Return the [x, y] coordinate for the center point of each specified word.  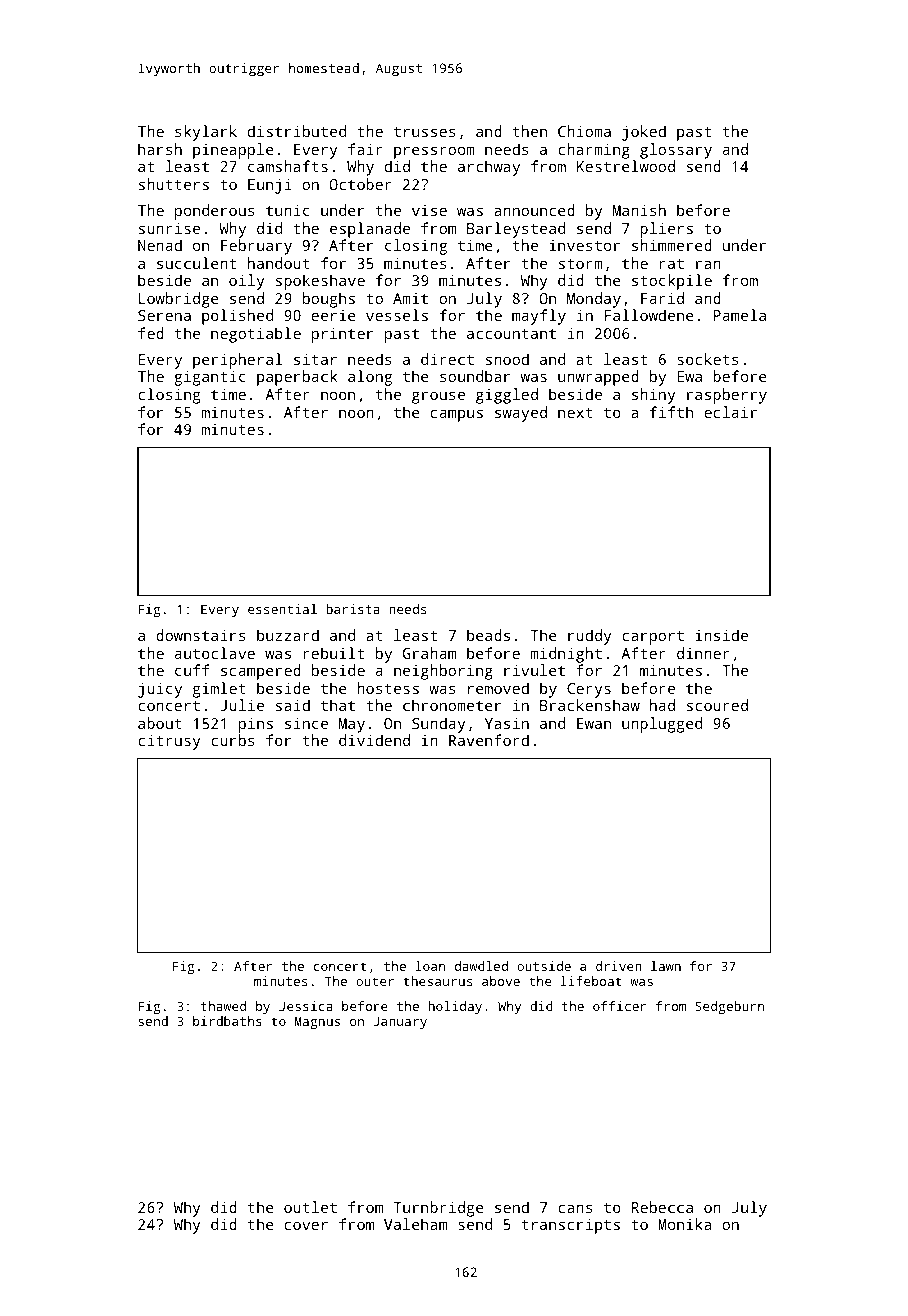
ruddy [590, 637]
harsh [160, 149]
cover [306, 1225]
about [160, 723]
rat [671, 264]
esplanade [370, 230]
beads [488, 635]
